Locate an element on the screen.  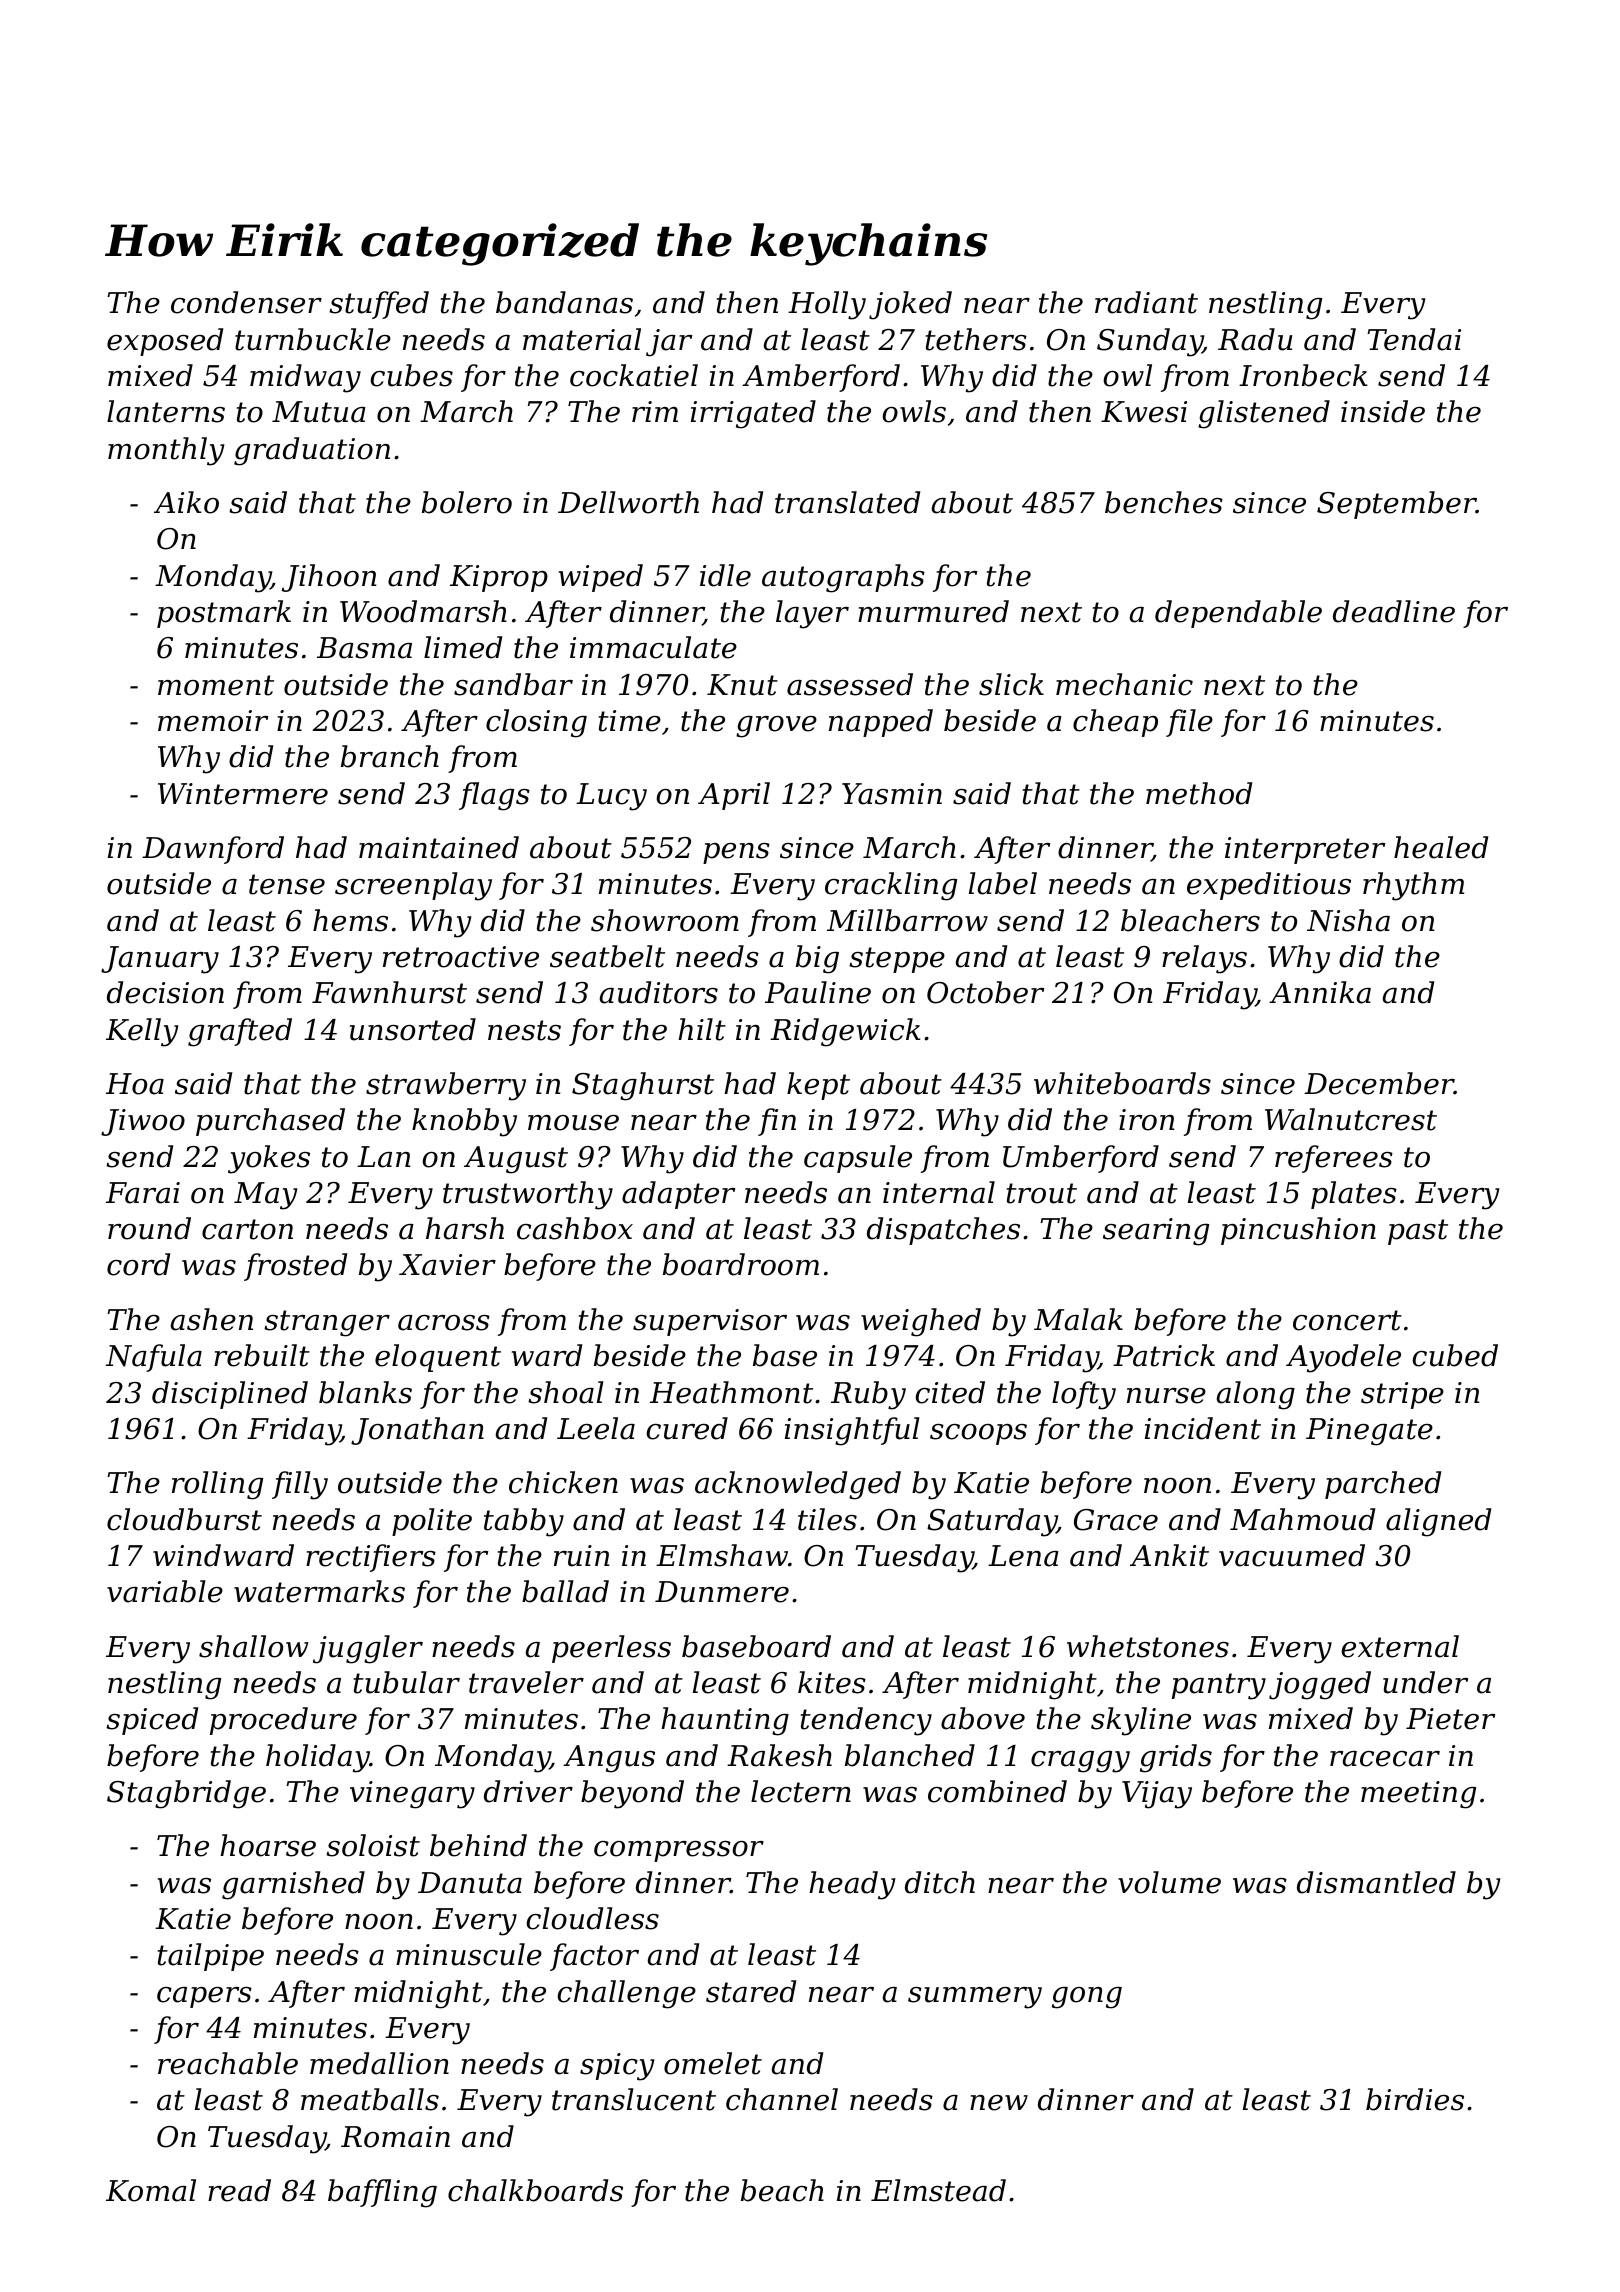
baffling is located at coordinates (382, 2193).
